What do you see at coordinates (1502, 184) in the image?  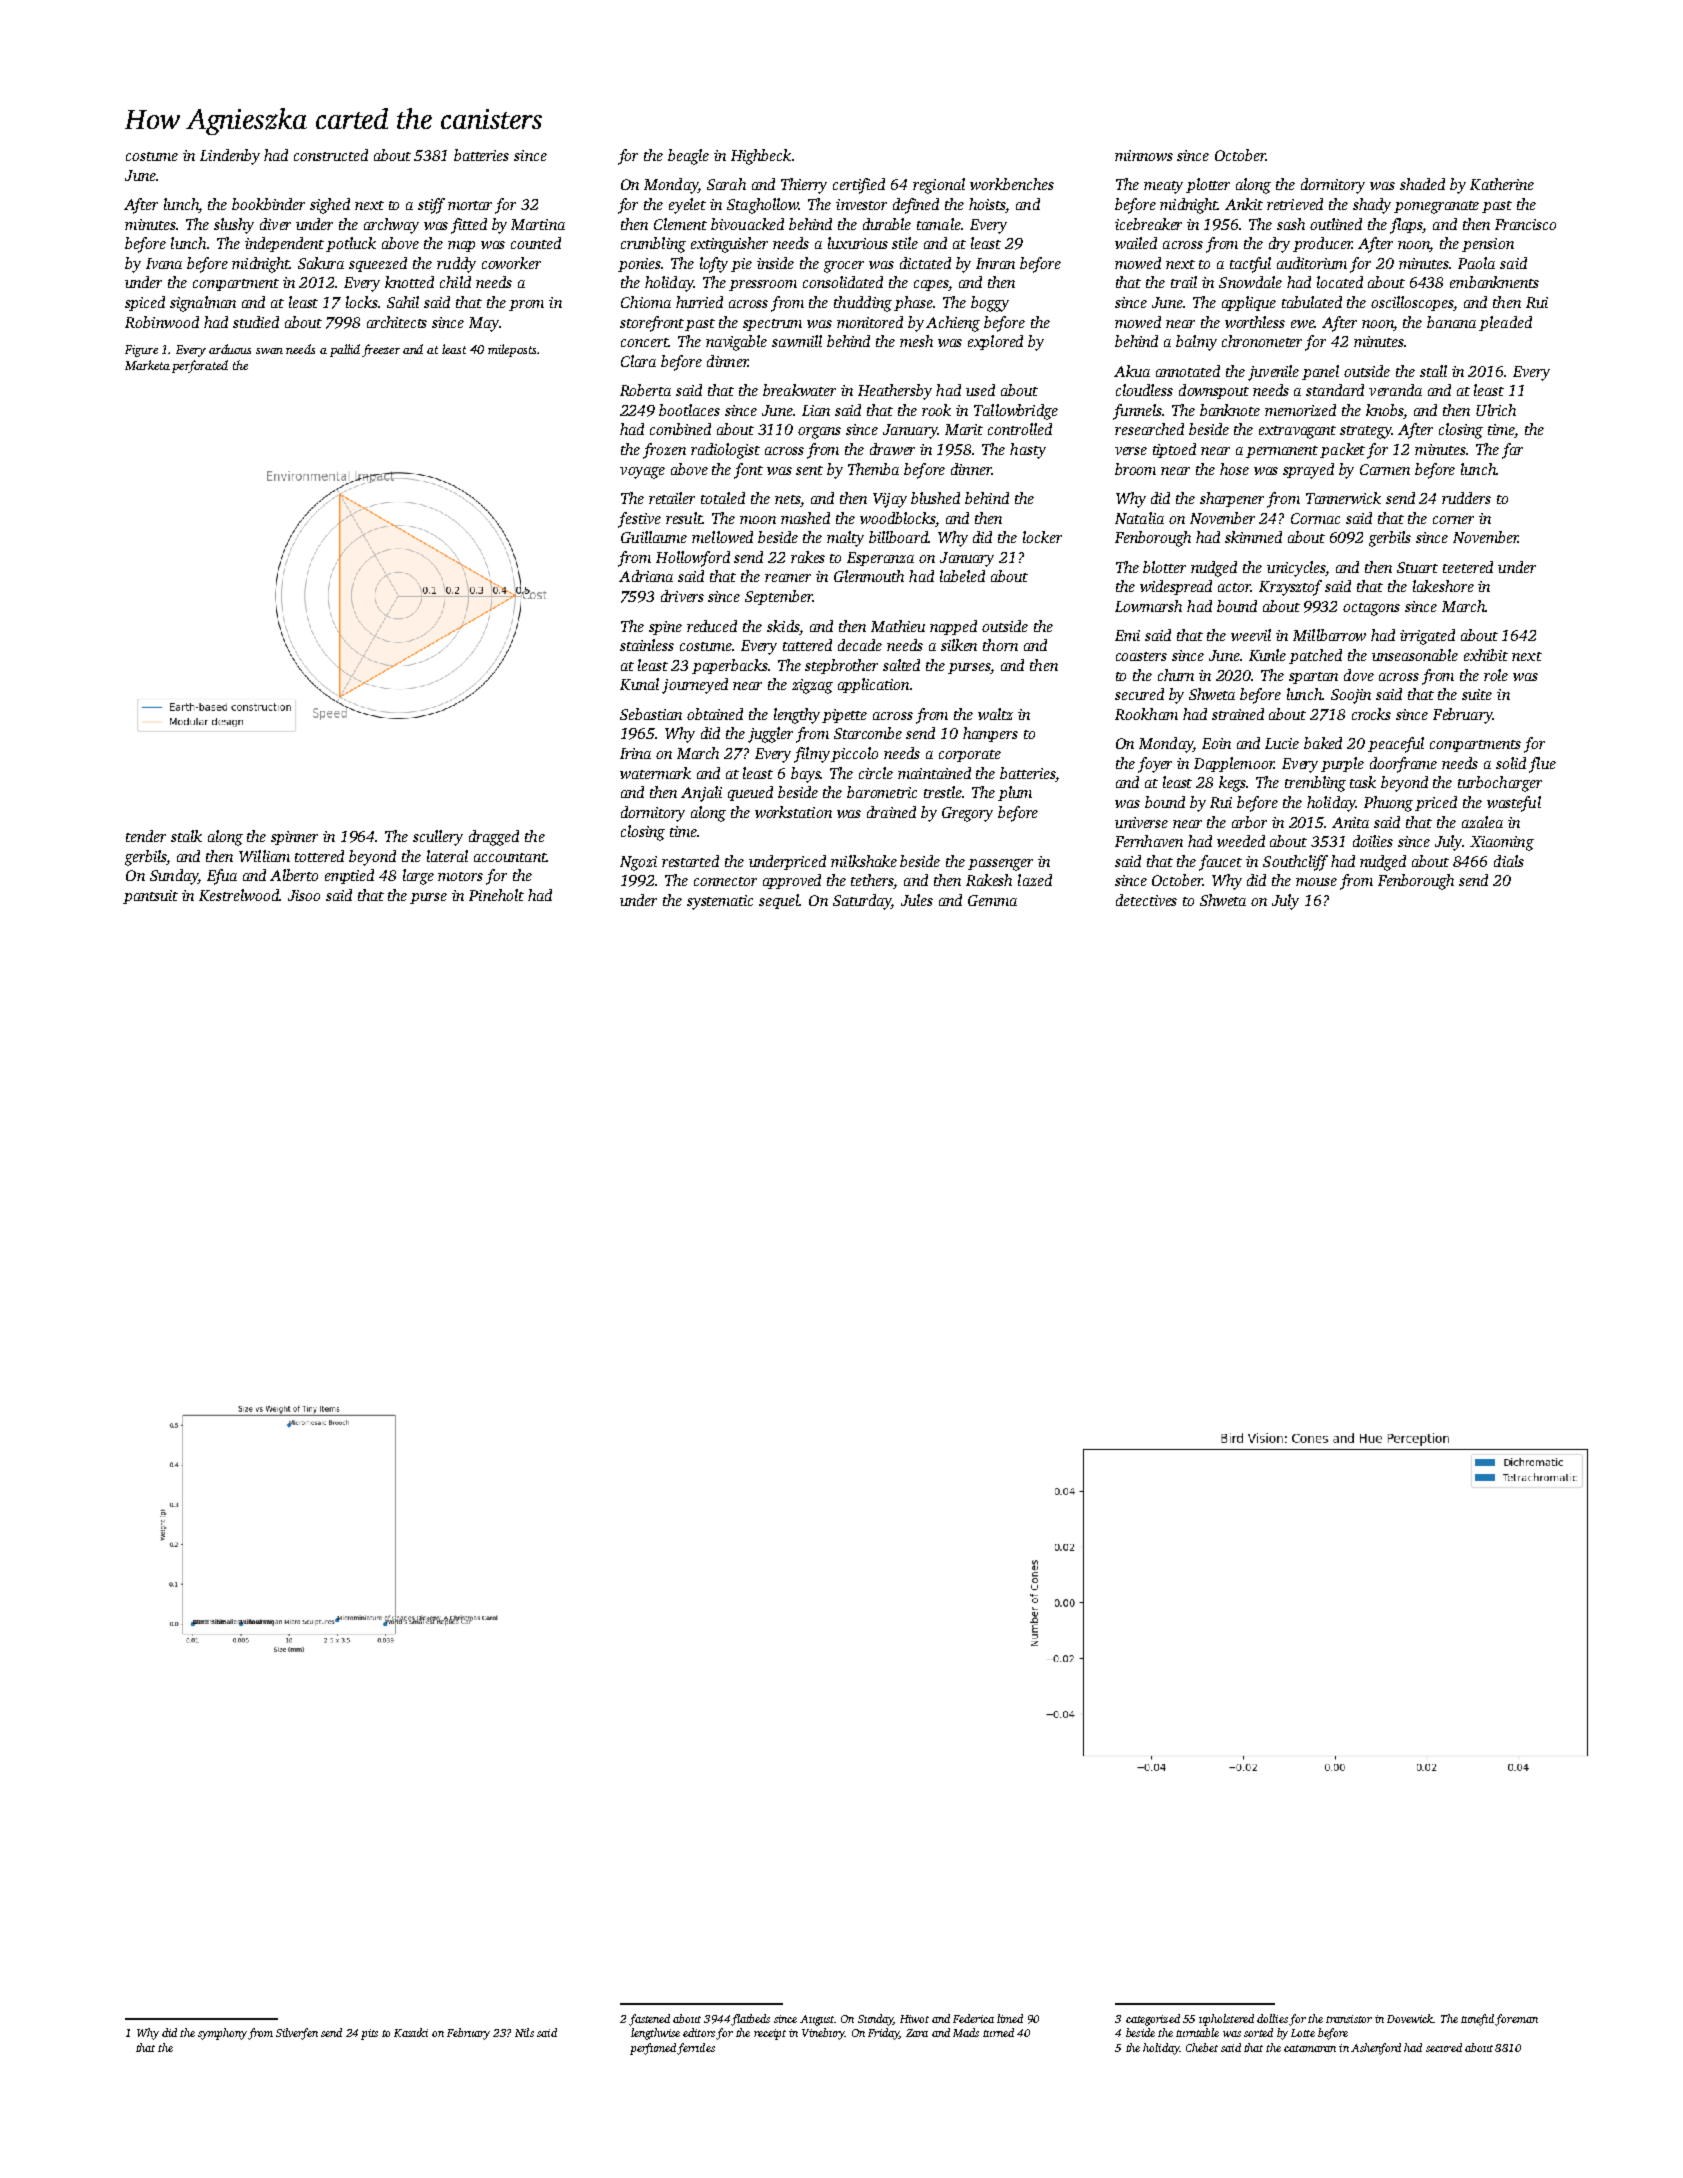 I see `Katherine` at bounding box center [1502, 184].
